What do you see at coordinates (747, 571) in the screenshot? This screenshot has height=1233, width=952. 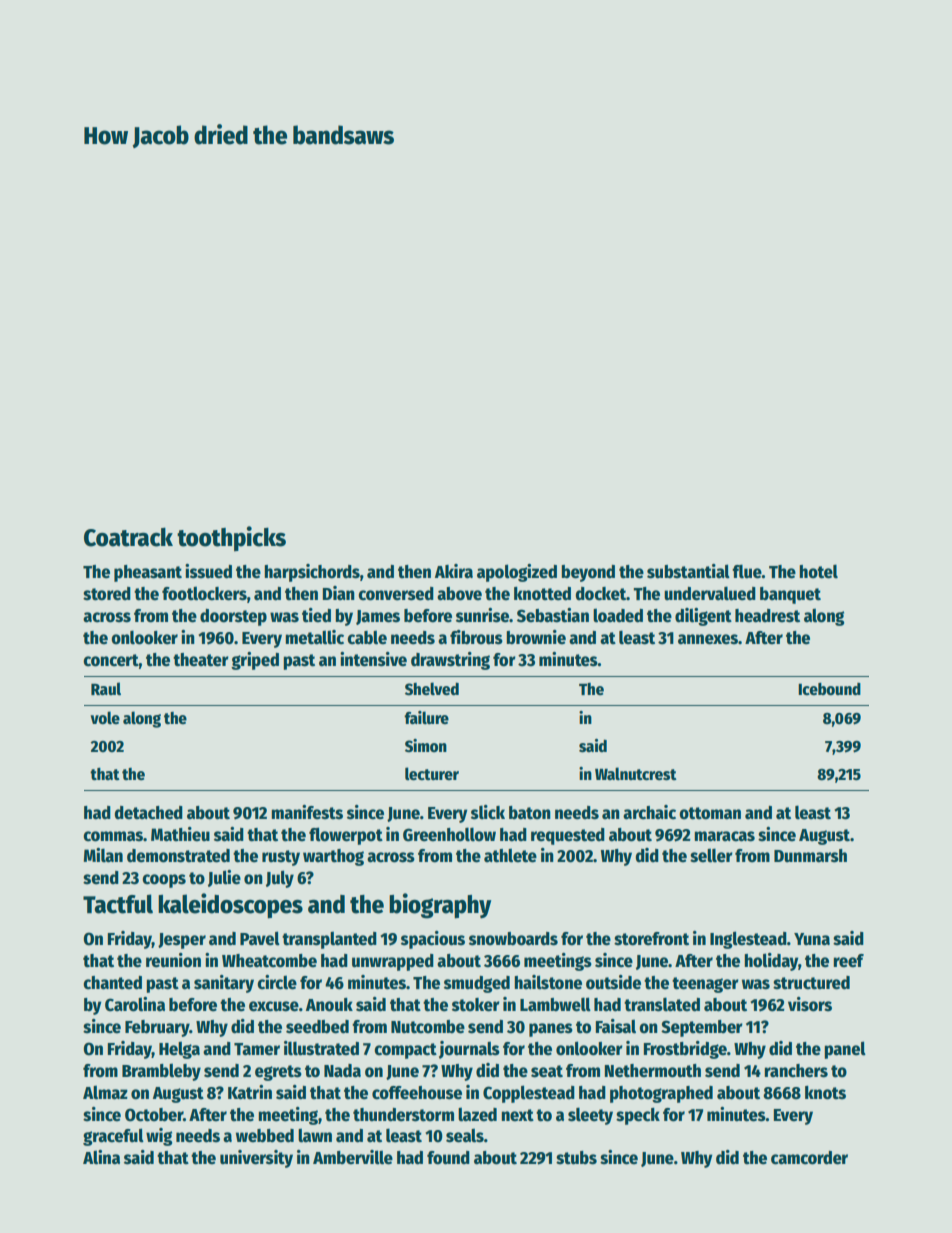 I see `flue` at bounding box center [747, 571].
